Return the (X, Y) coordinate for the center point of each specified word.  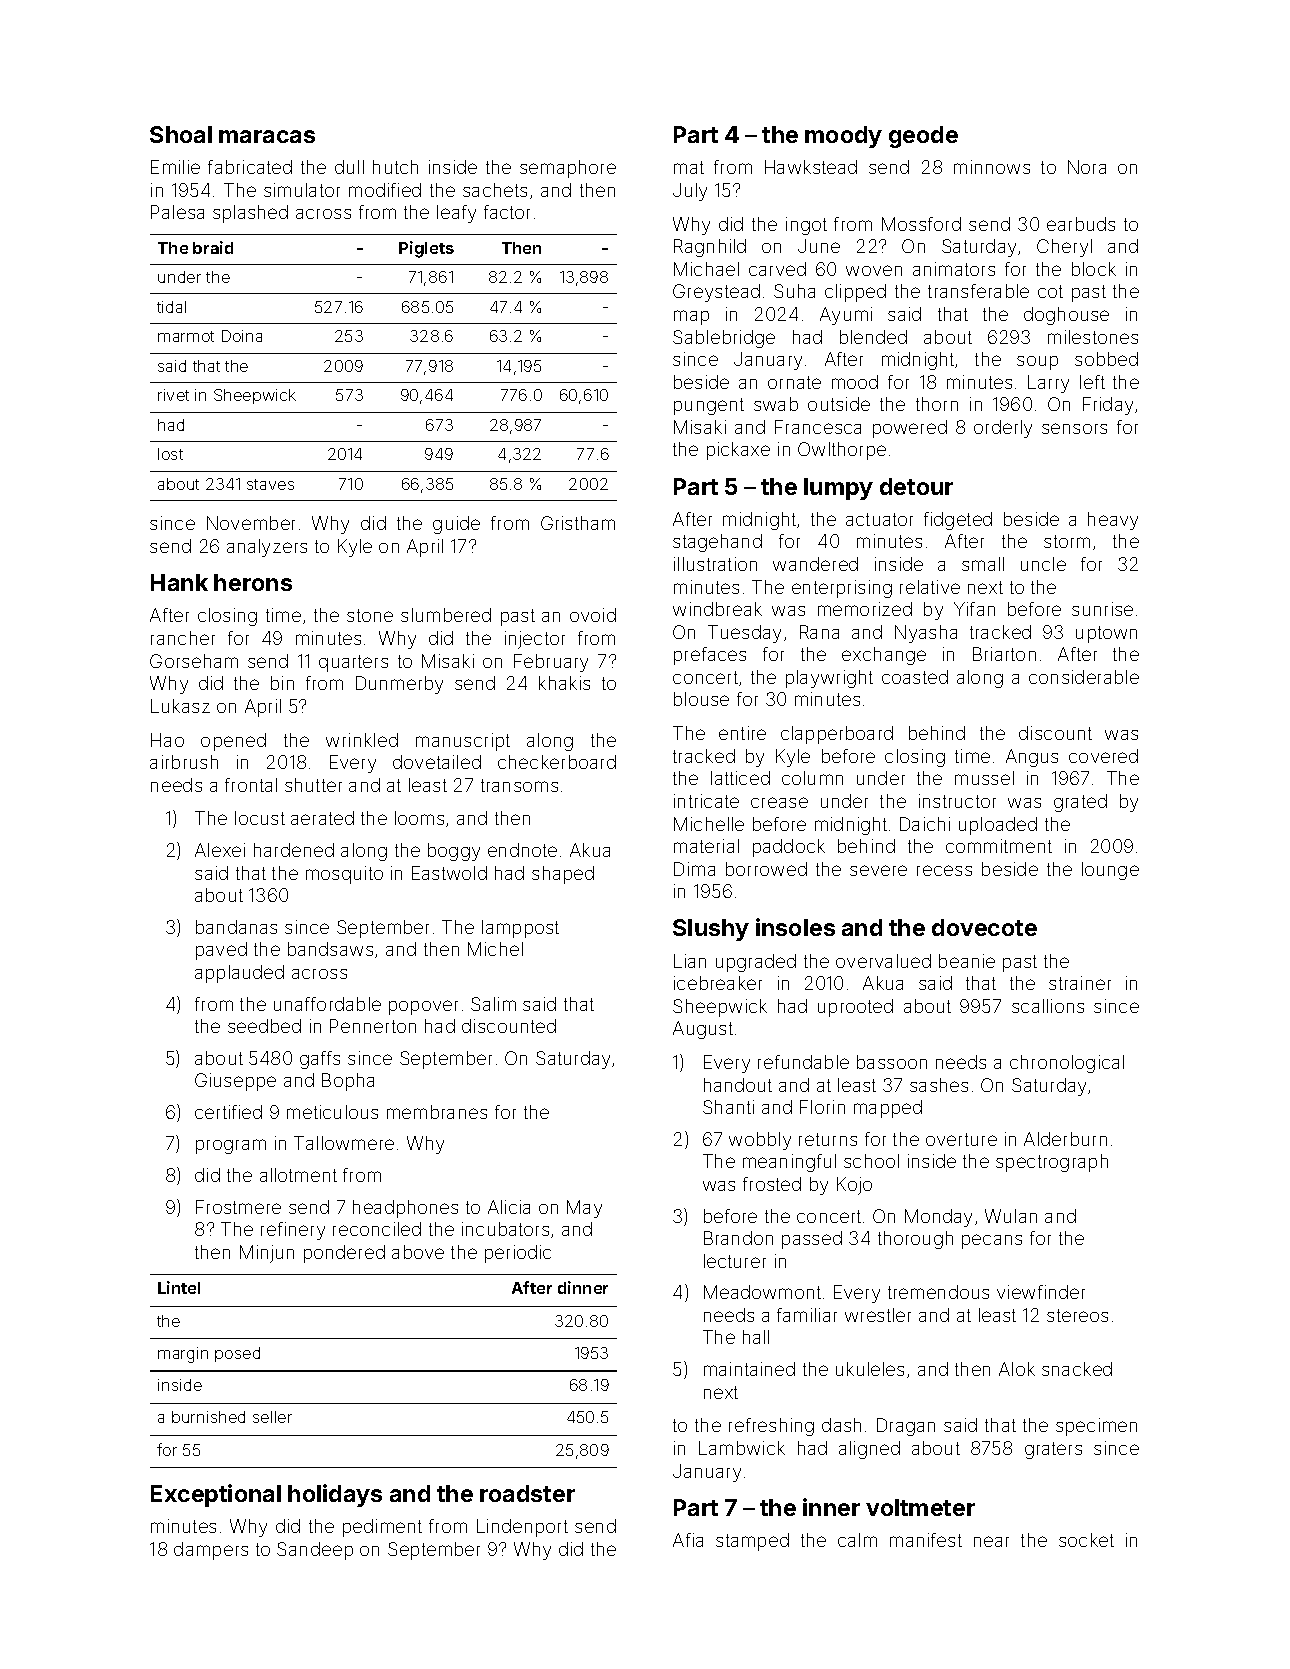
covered (1103, 756)
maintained (749, 1369)
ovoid (593, 615)
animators (954, 269)
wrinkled (362, 740)
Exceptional (216, 1495)
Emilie (175, 167)
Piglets (426, 249)
